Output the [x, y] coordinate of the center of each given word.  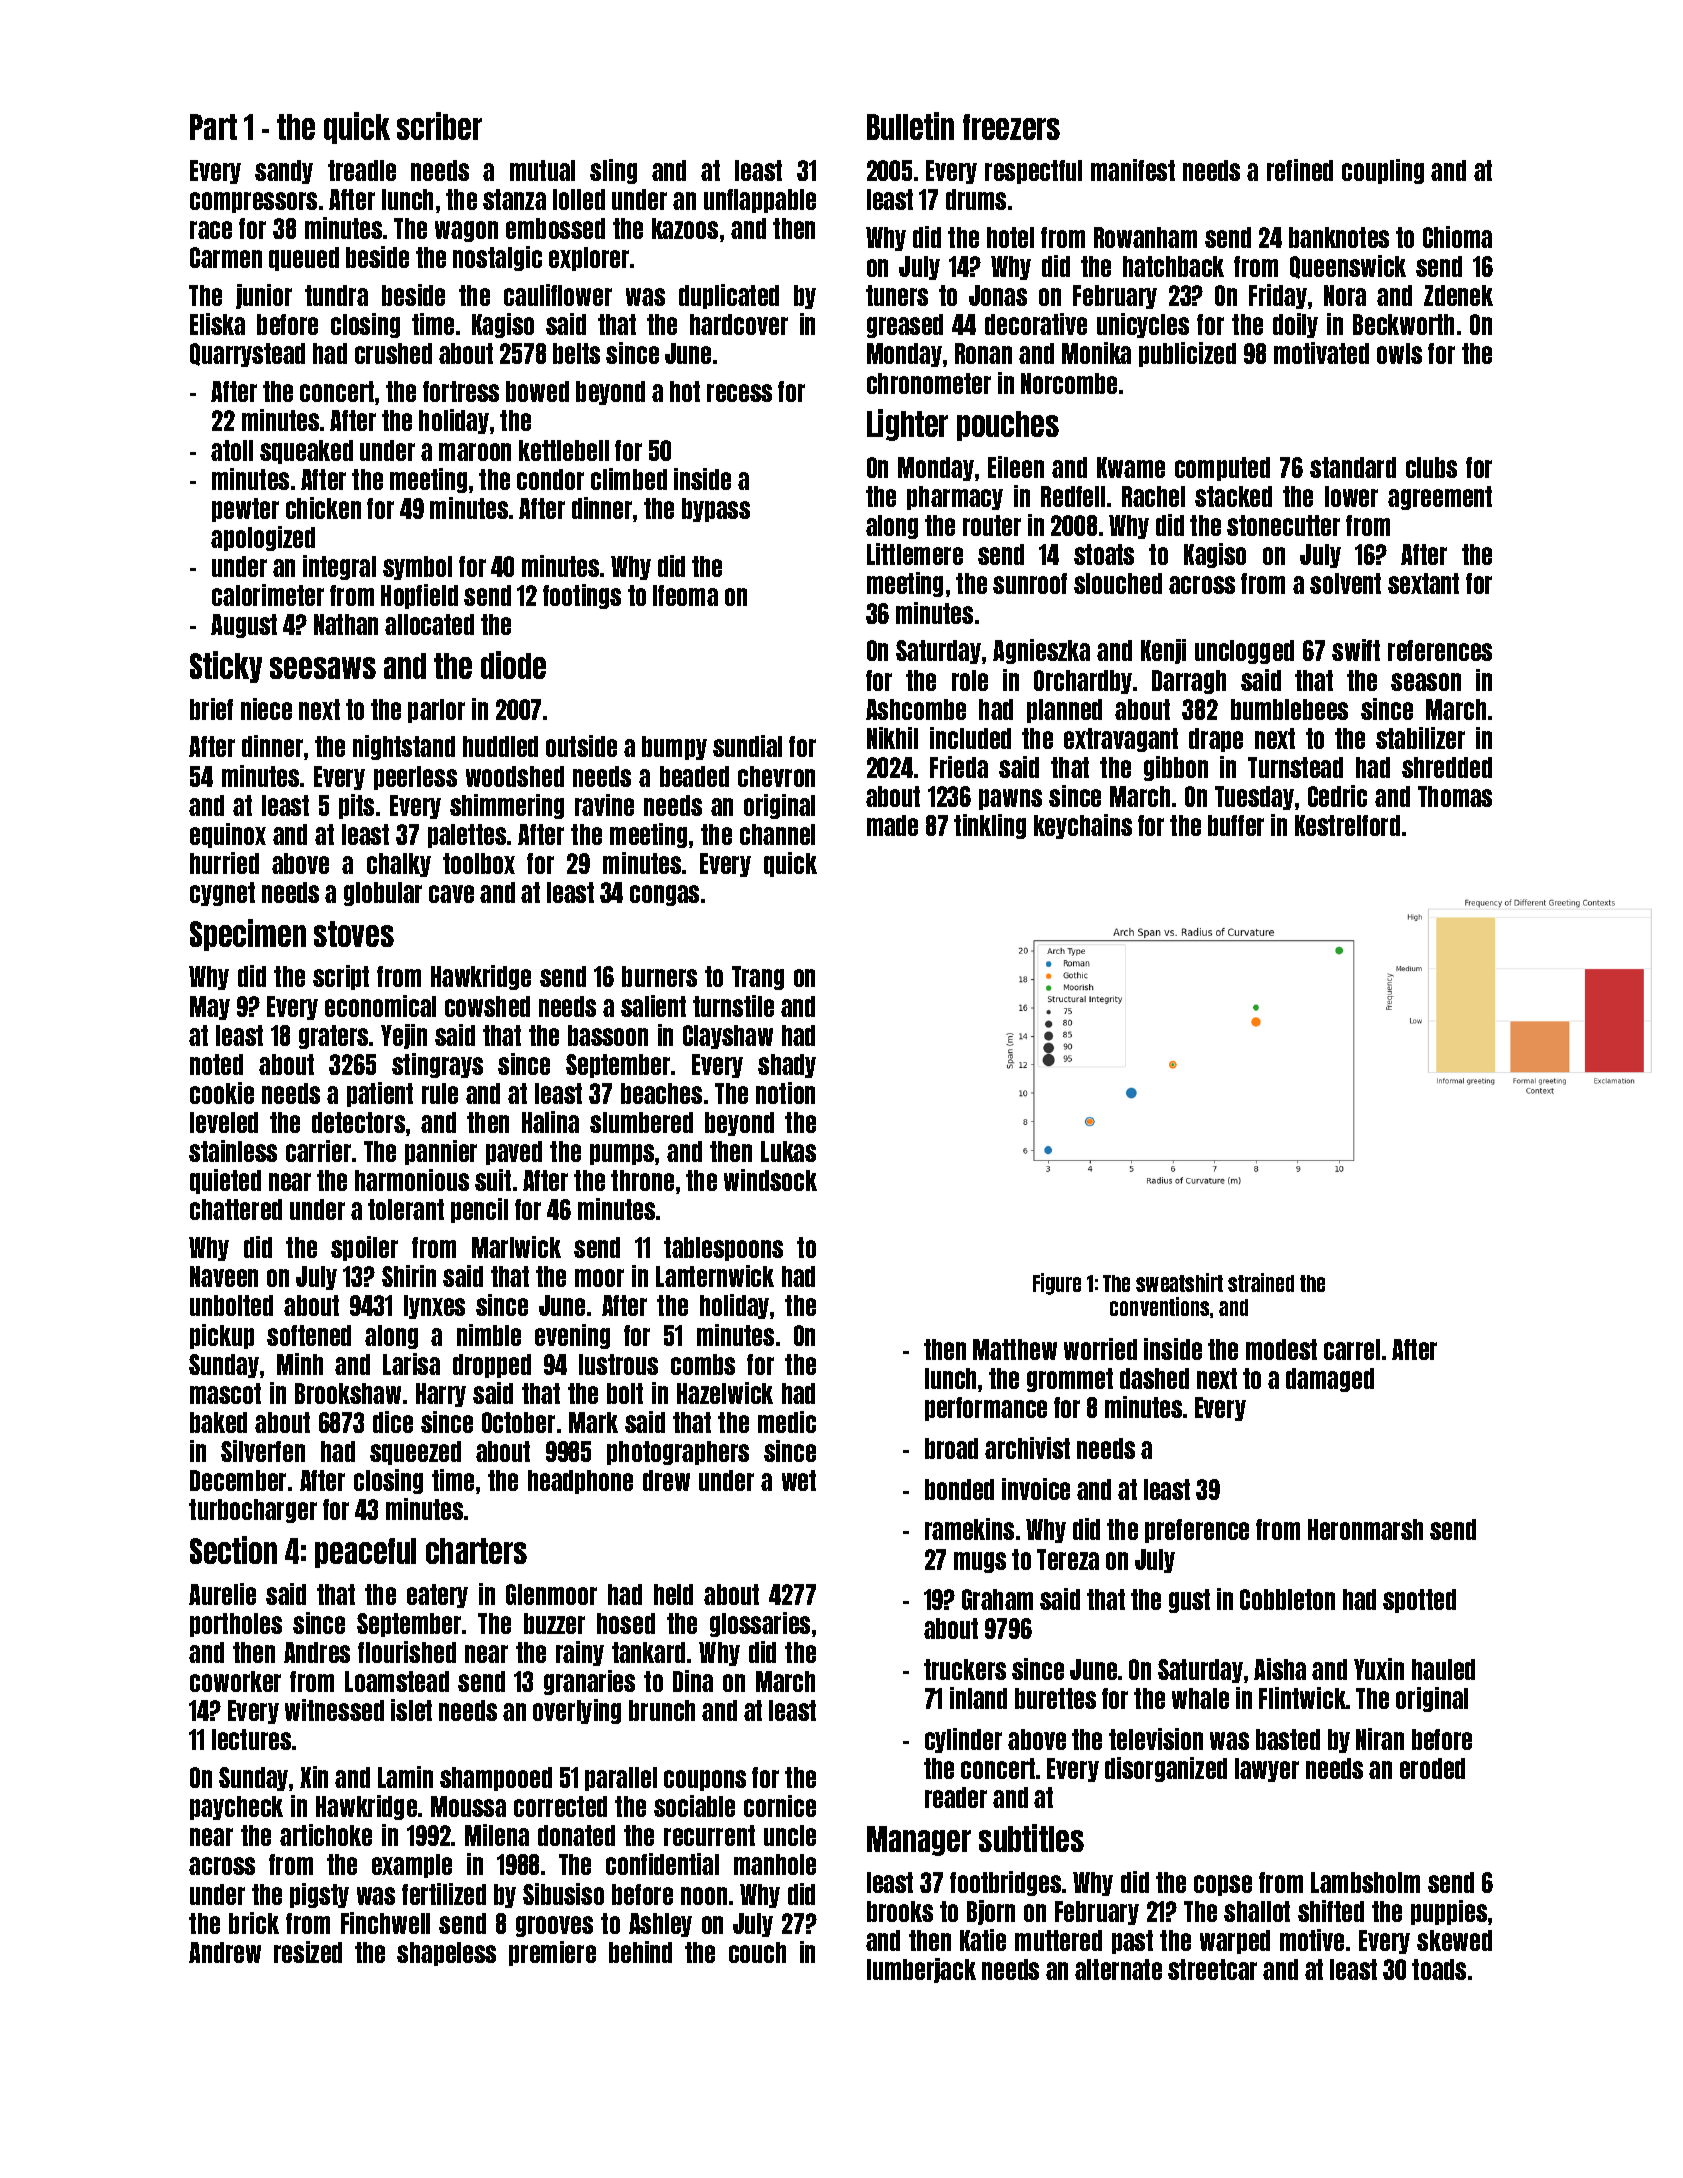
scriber [439, 126]
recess [739, 393]
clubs [1431, 467]
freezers [1011, 127]
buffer [1236, 825]
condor [550, 479]
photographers [678, 1453]
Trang [758, 978]
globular [383, 894]
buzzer [554, 1623]
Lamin [405, 1777]
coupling [1383, 171]
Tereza [1068, 1559]
